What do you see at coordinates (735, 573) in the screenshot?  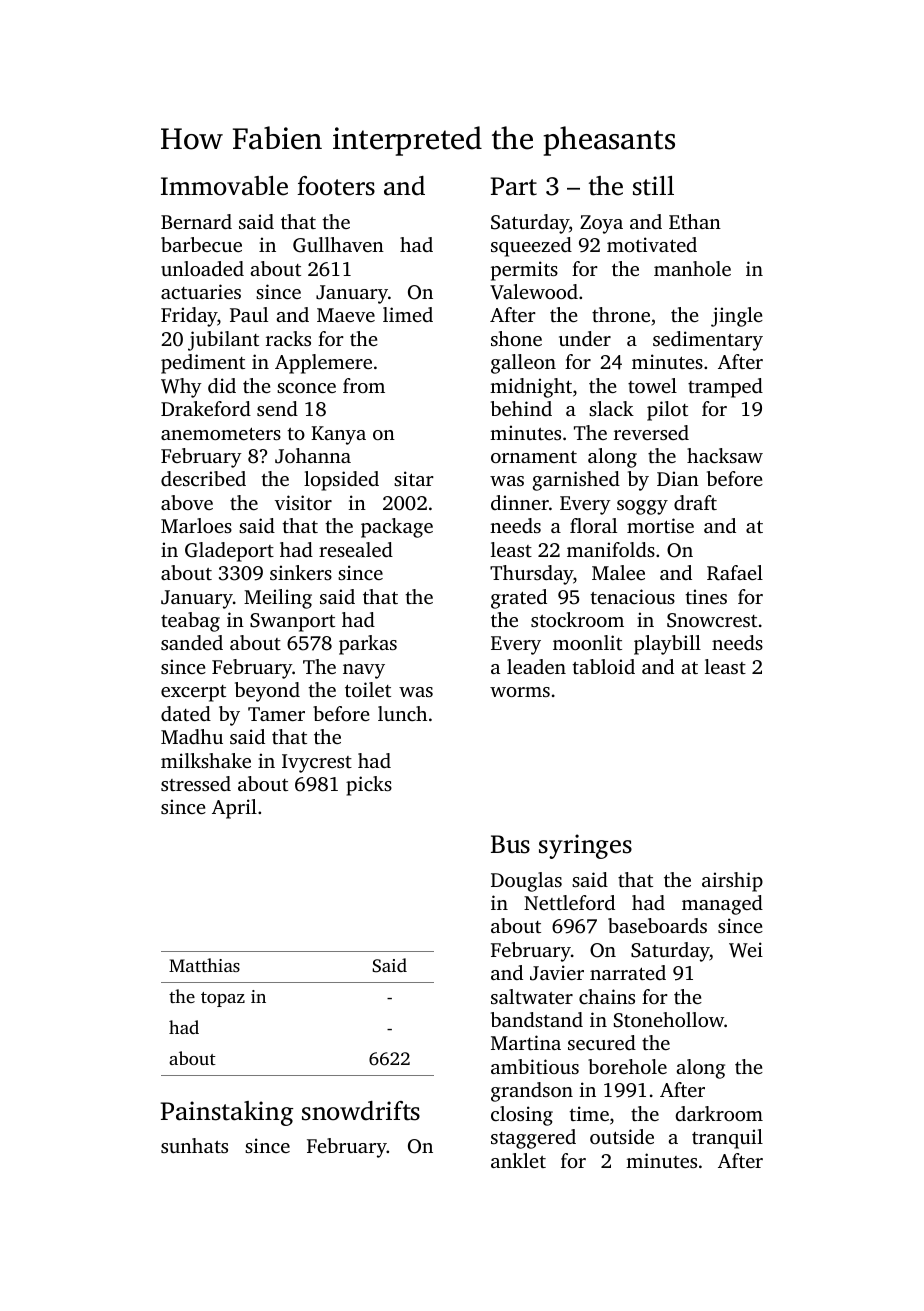 I see `Rafael` at bounding box center [735, 573].
